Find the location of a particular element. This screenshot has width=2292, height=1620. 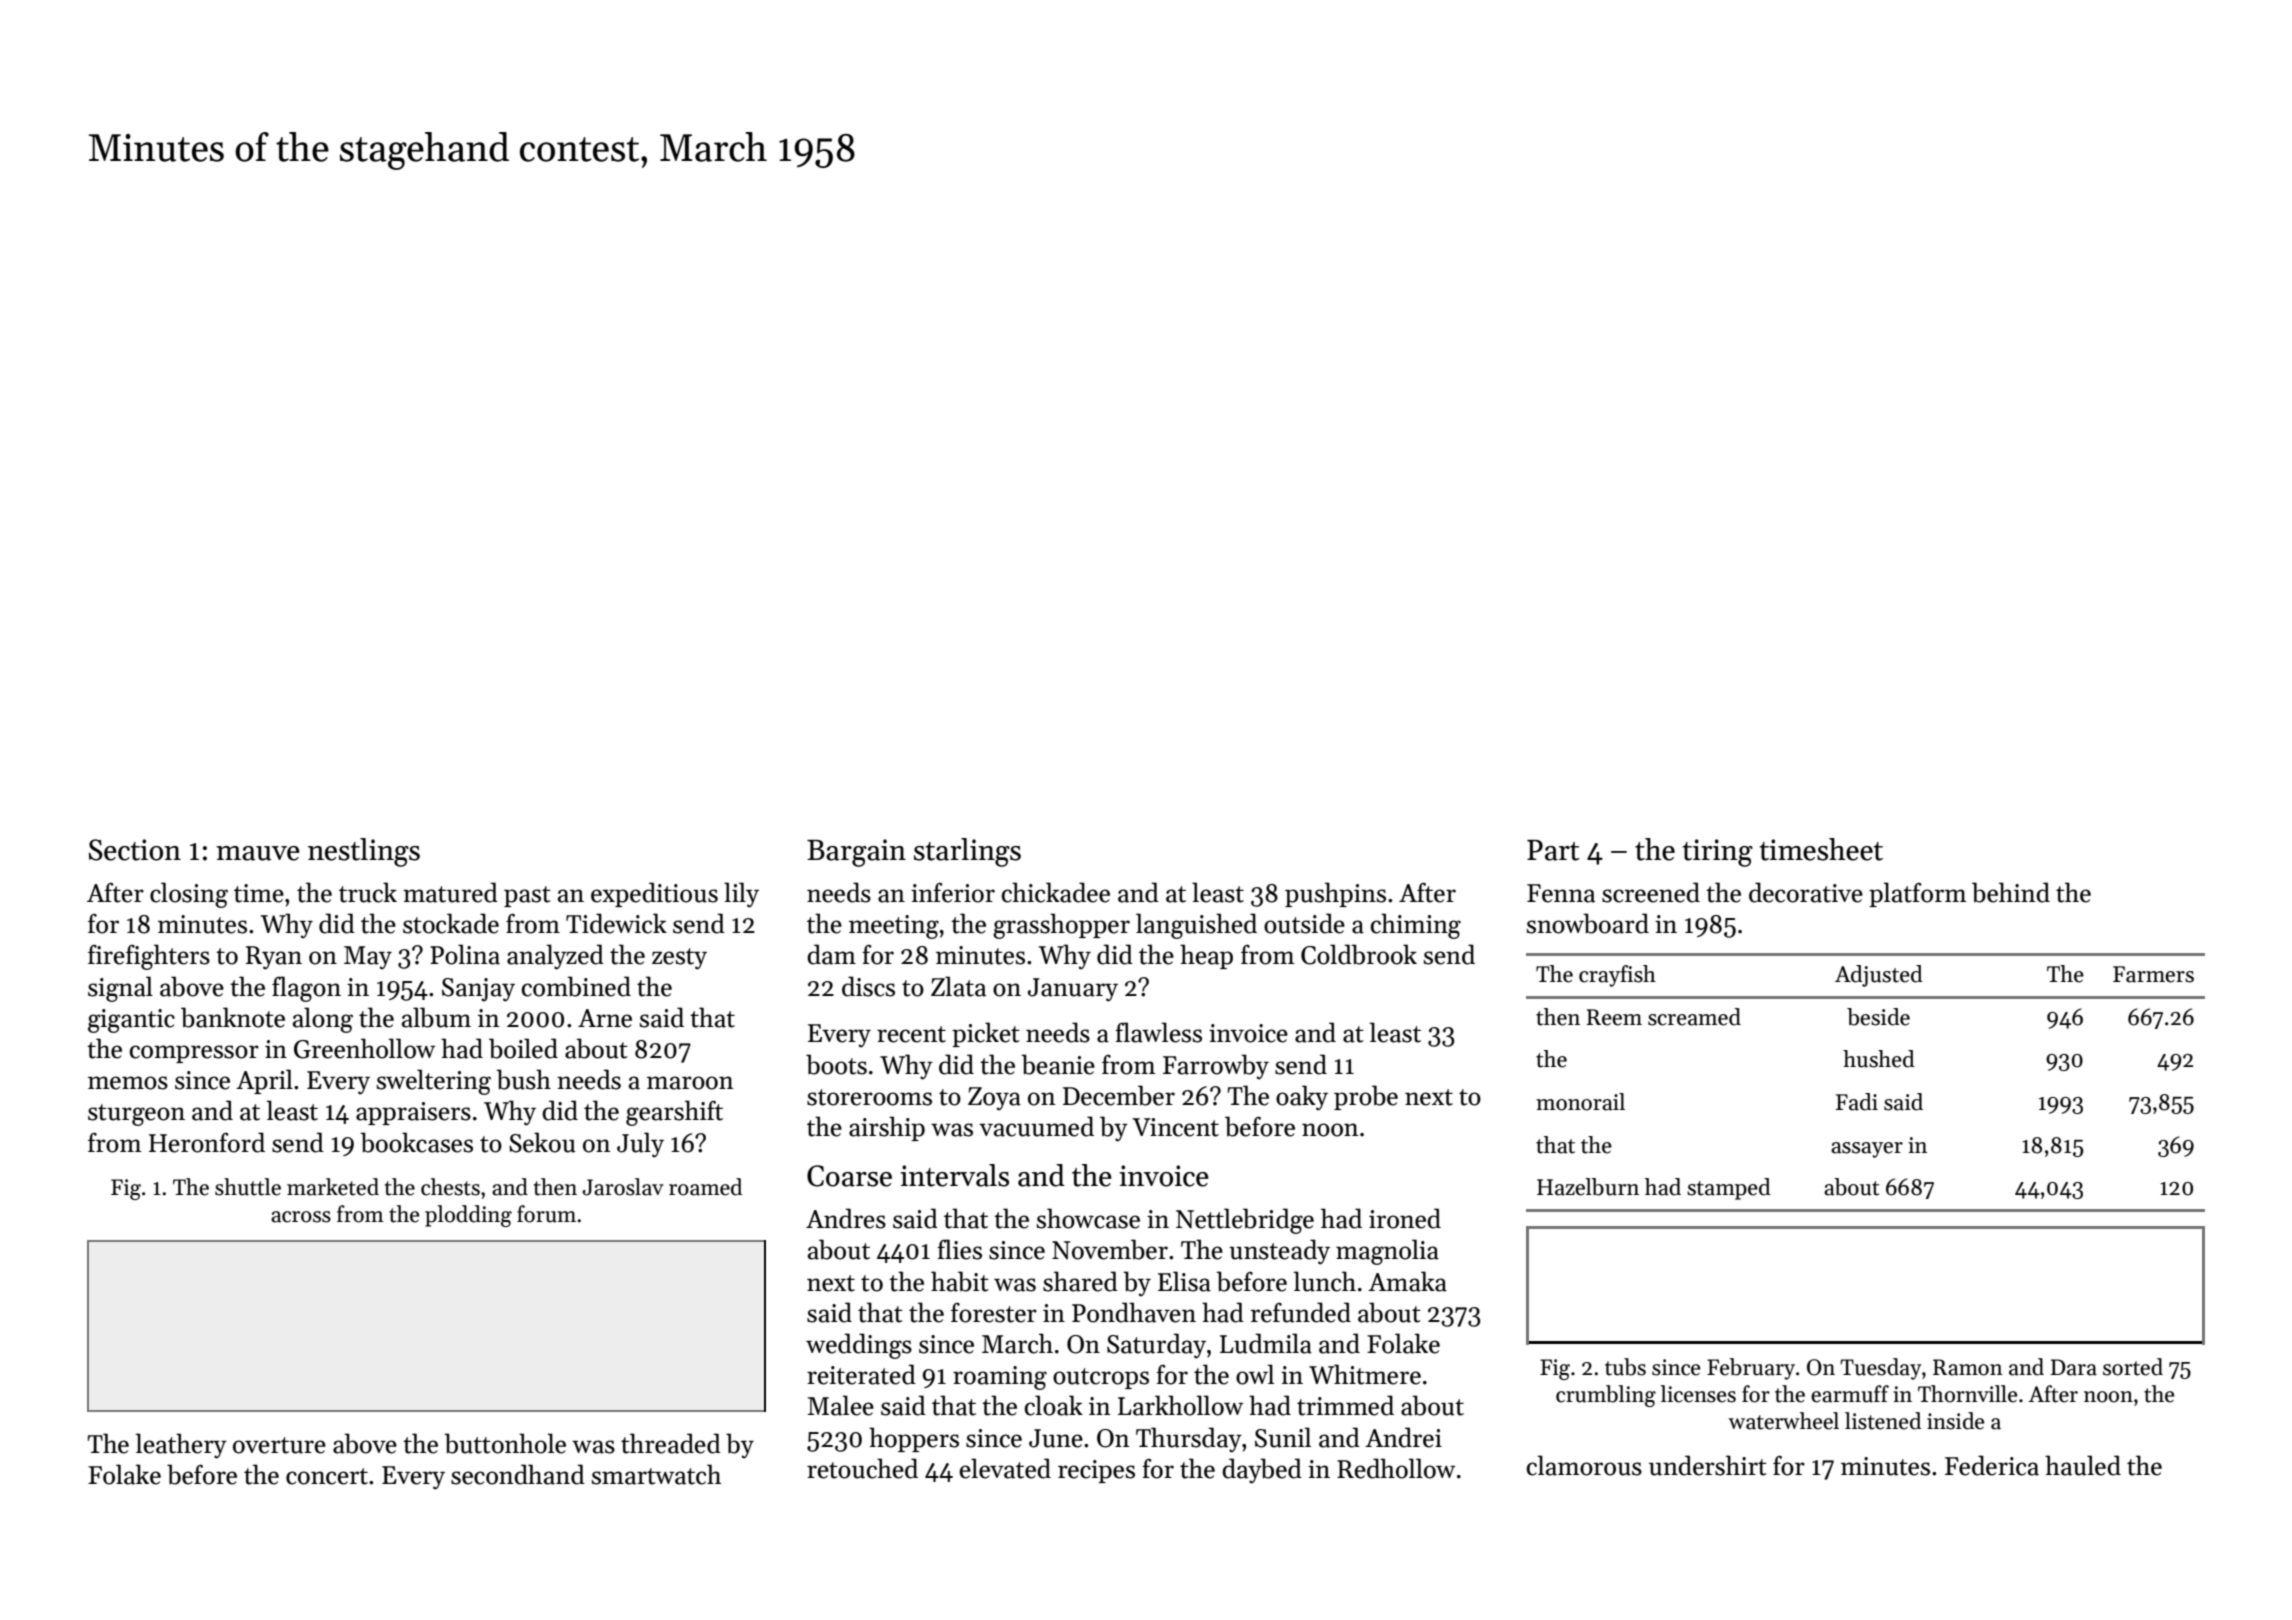

threaded is located at coordinates (671, 1443).
